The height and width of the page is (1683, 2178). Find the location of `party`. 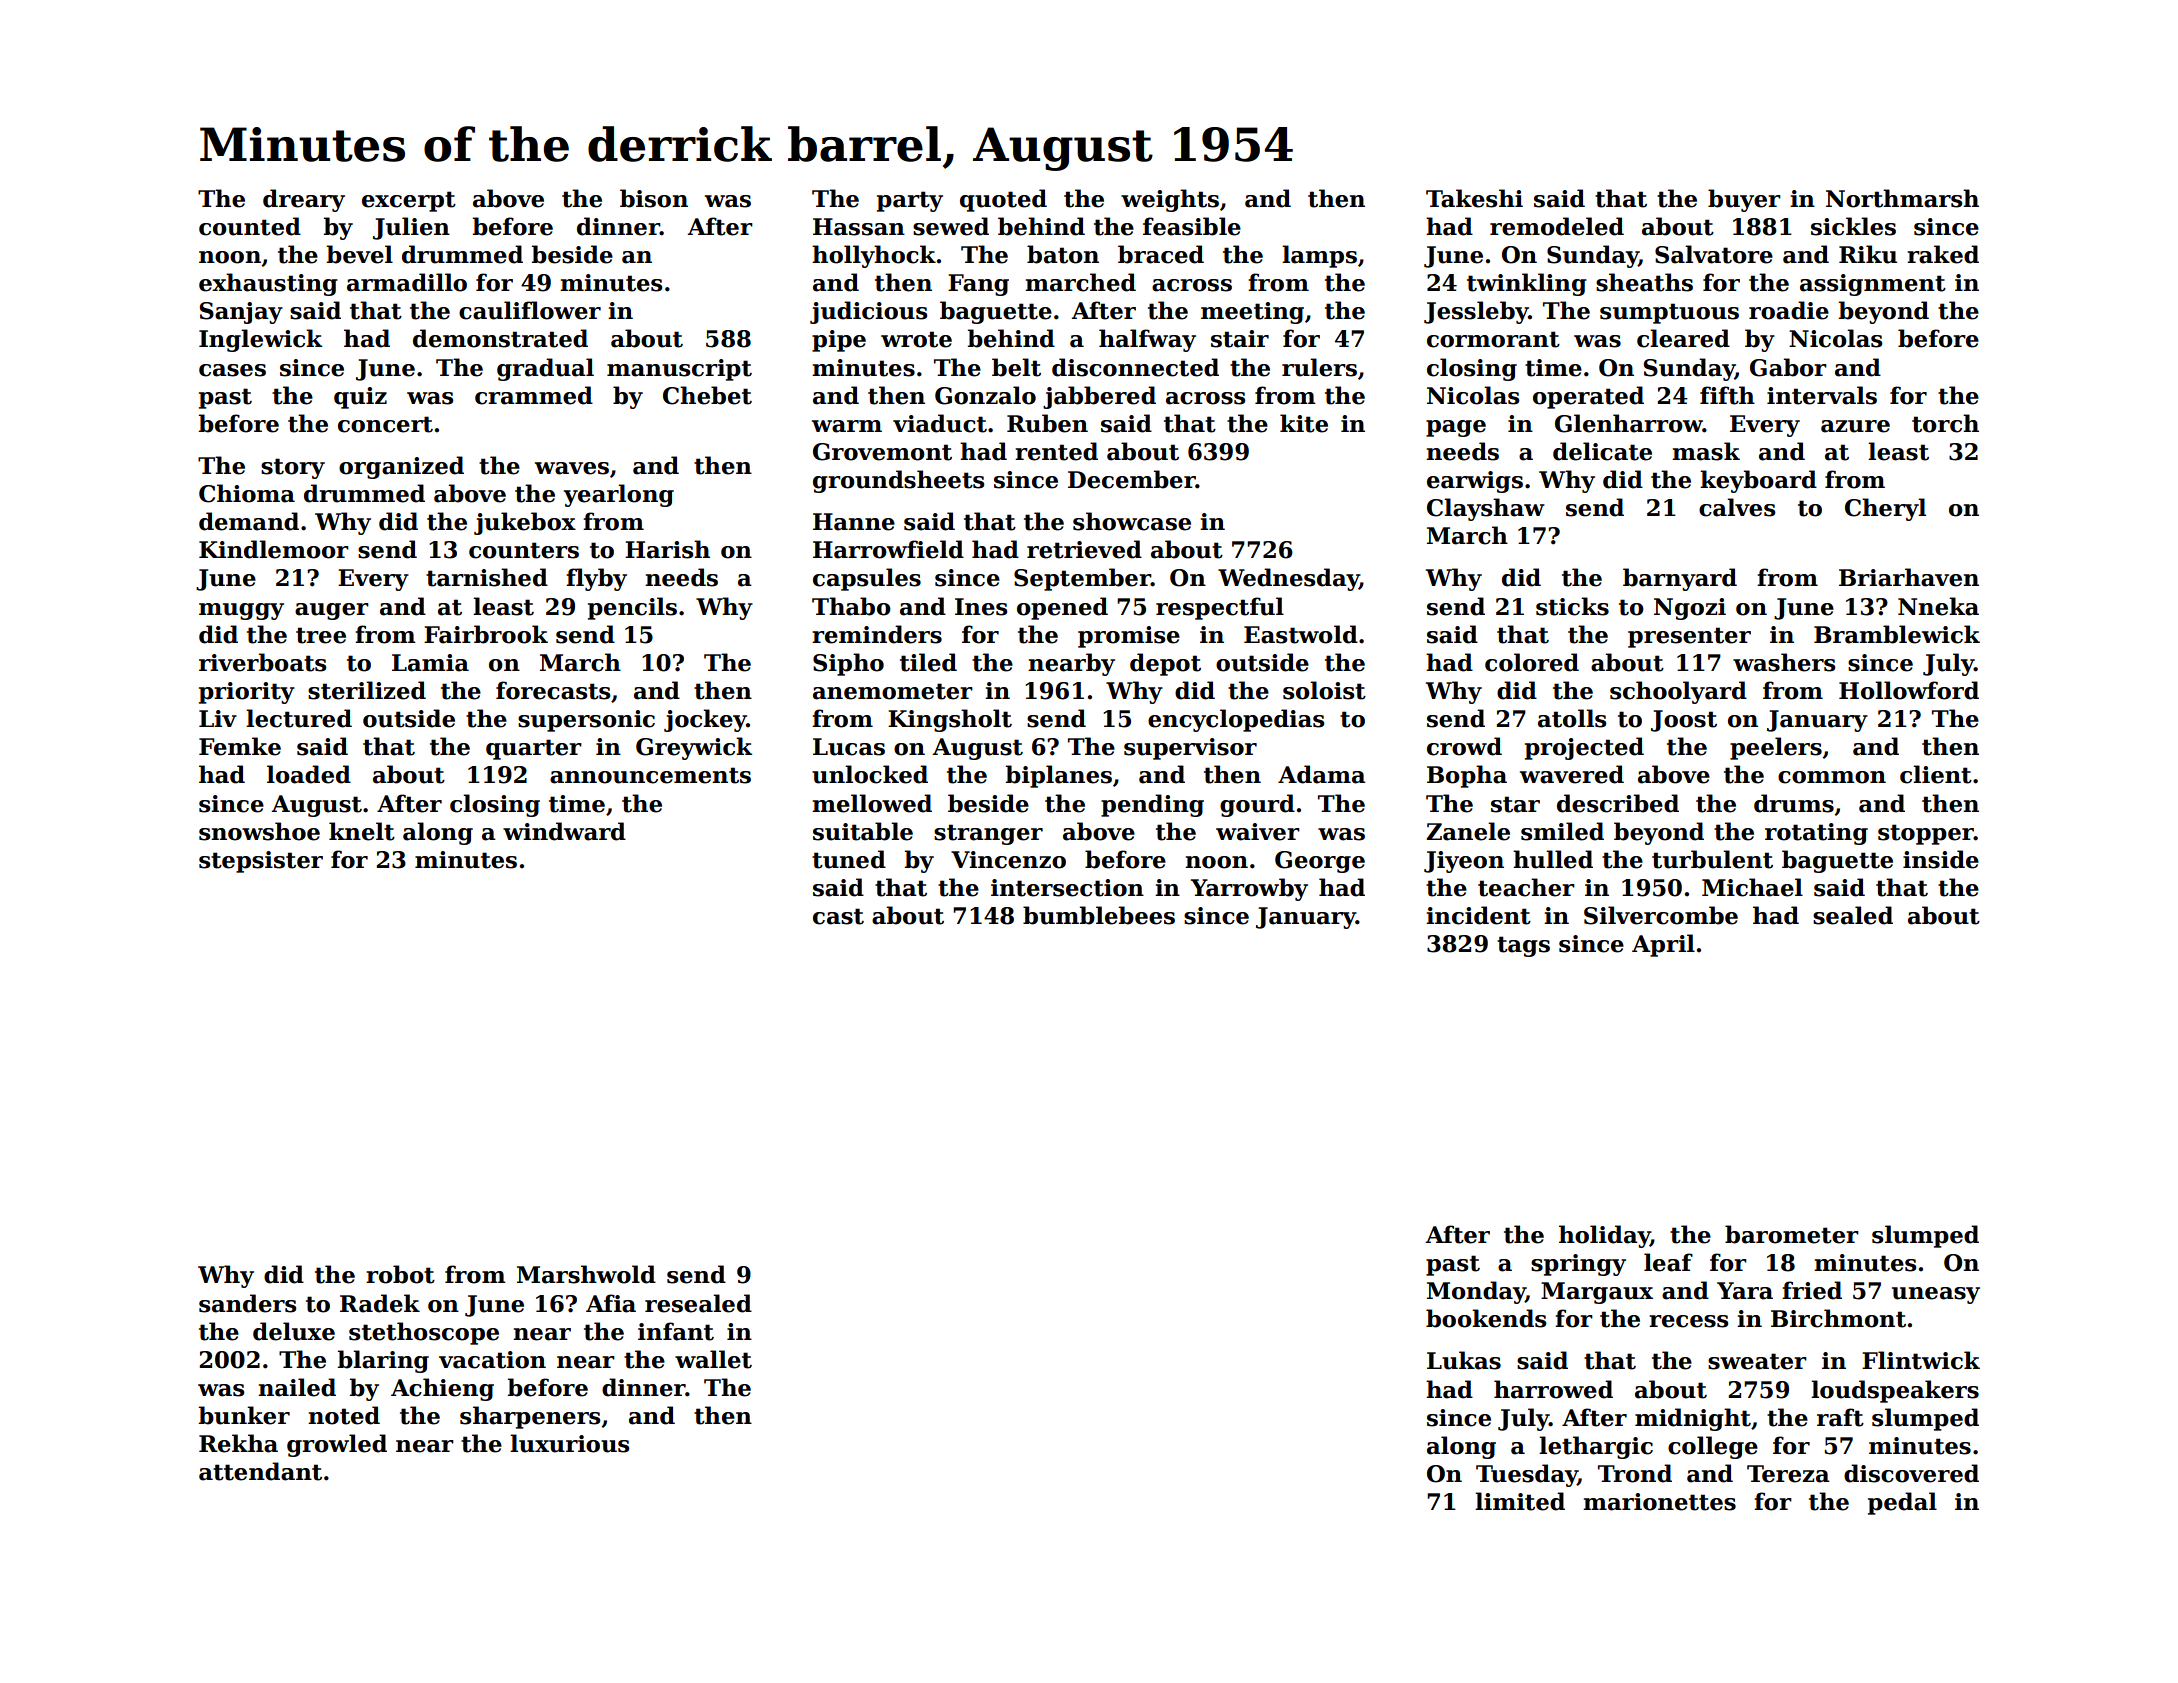

party is located at coordinates (910, 201).
